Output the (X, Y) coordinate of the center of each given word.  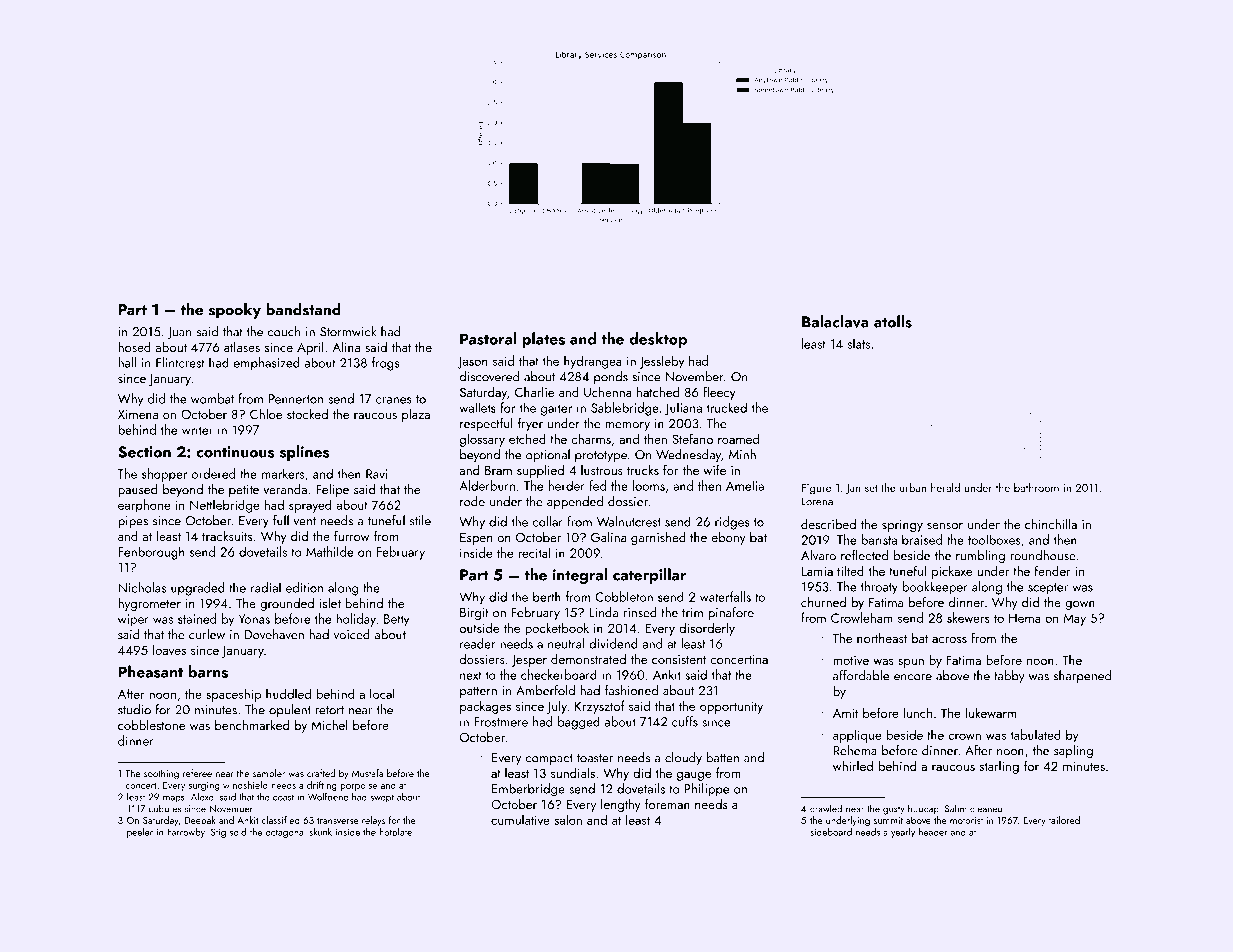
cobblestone (151, 724)
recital (534, 552)
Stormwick (348, 331)
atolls (893, 321)
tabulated (1035, 734)
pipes (133, 522)
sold (238, 832)
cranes (394, 400)
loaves (169, 649)
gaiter (556, 409)
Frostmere (501, 722)
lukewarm (990, 712)
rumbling (980, 557)
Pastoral (488, 338)
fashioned (631, 690)
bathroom (1036, 487)
